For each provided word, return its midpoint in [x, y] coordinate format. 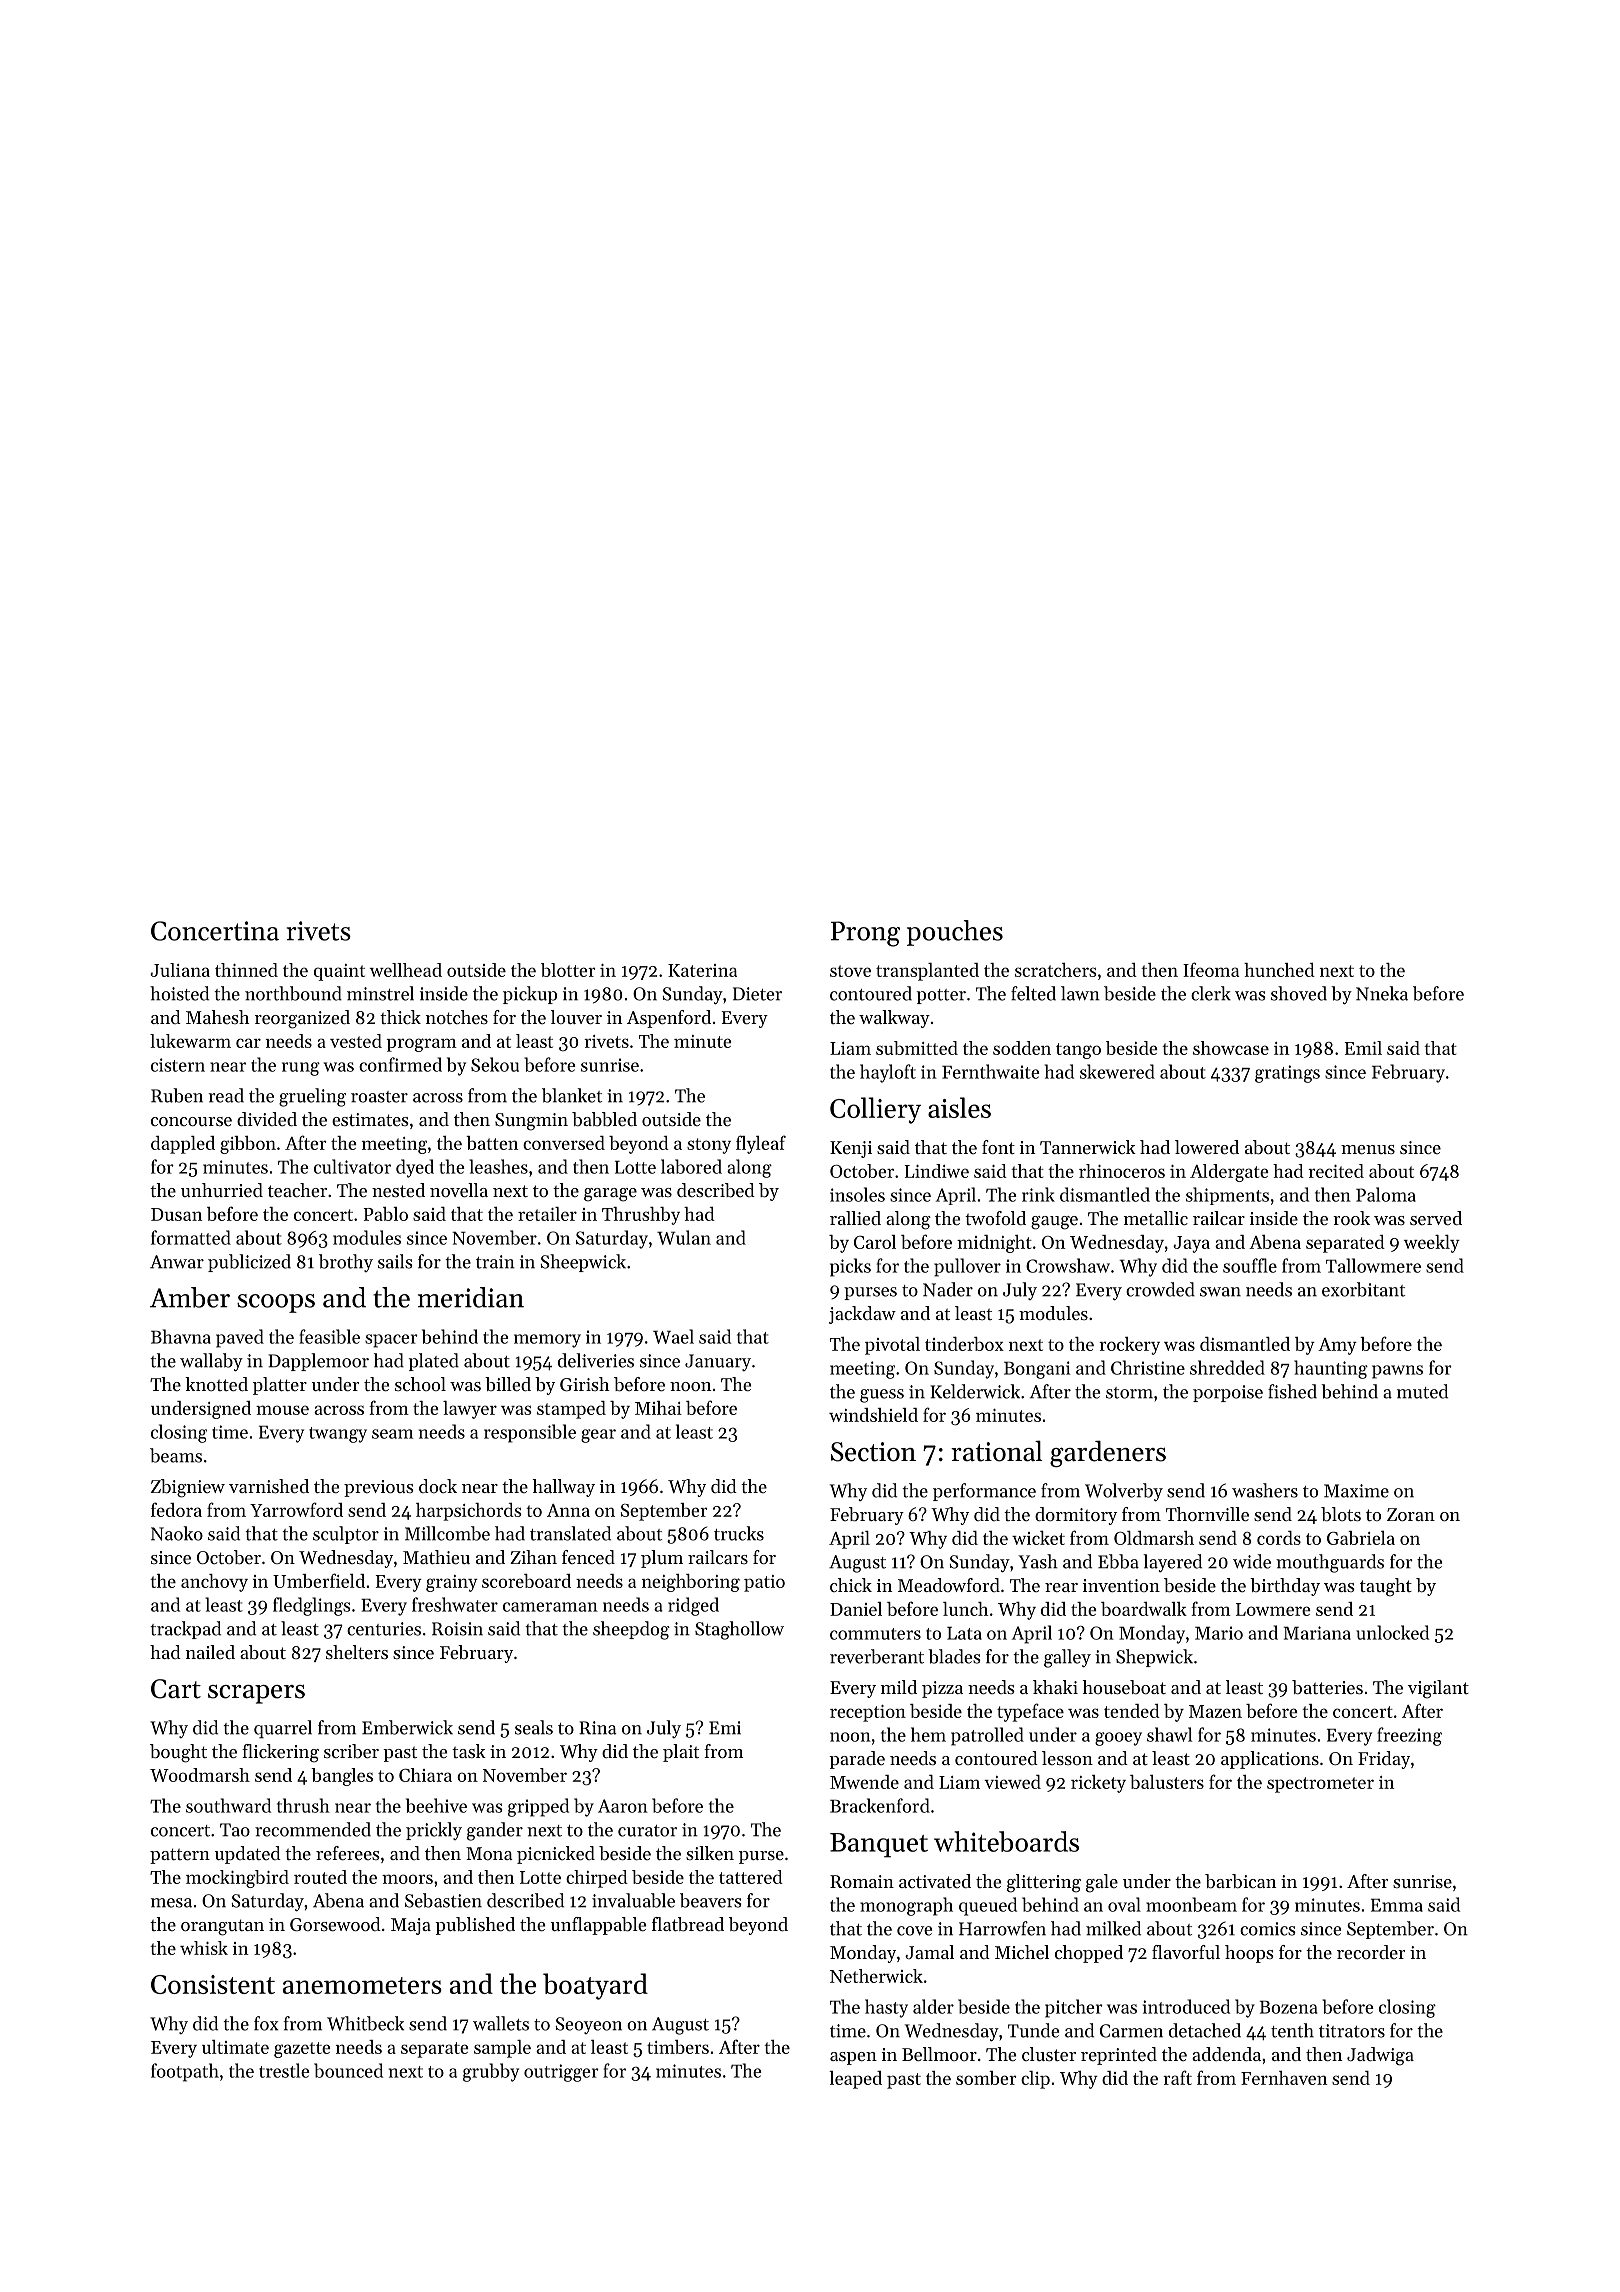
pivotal [892, 1346]
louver [576, 1017]
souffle [1250, 1265]
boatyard [595, 1986]
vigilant [1438, 1689]
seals [534, 1727]
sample [502, 2049]
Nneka [1382, 993]
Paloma [1386, 1194]
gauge [1054, 1223]
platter [280, 1386]
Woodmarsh [200, 1775]
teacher [297, 1190]
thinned [246, 970]
